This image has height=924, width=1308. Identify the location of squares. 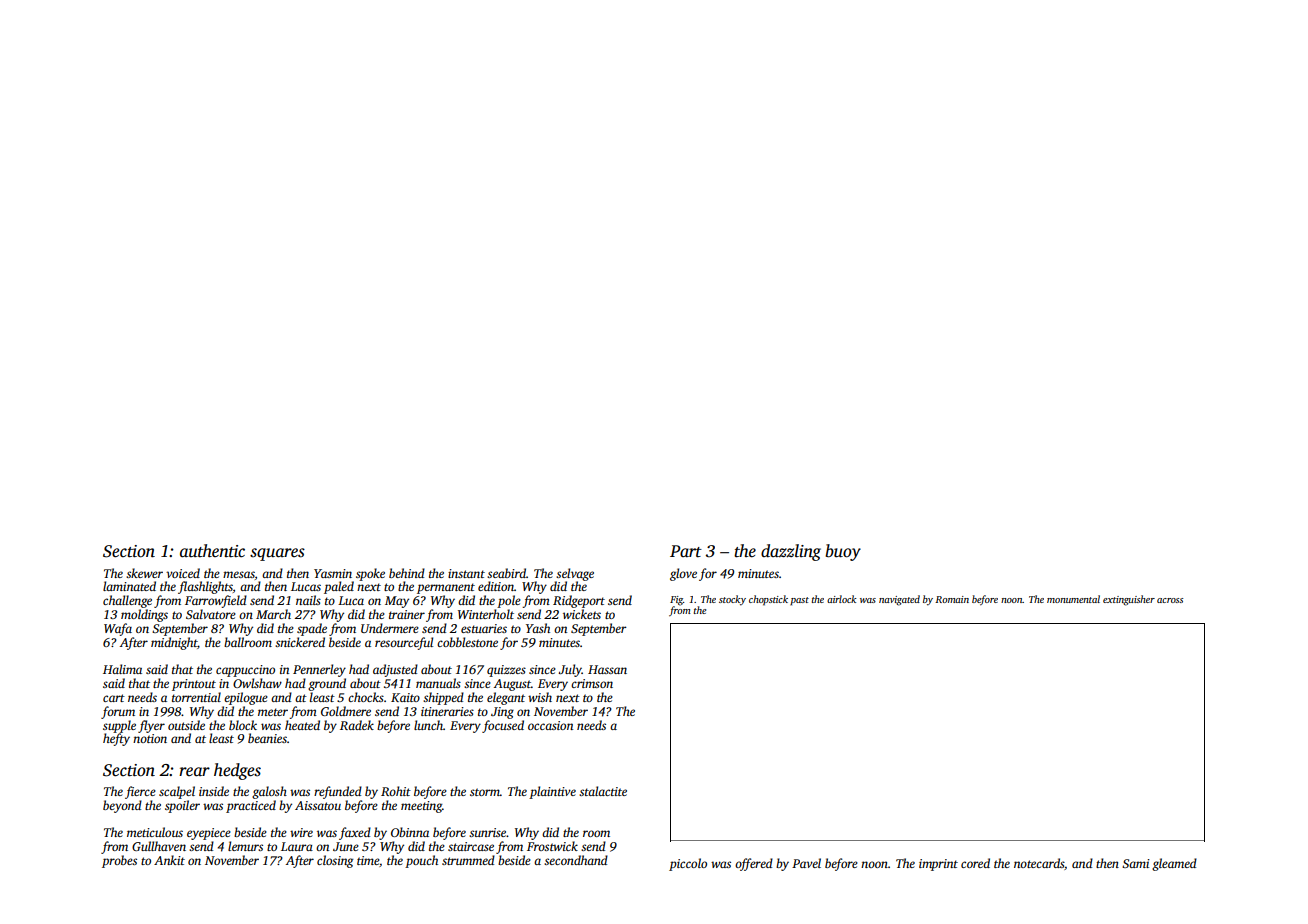
(277, 554).
